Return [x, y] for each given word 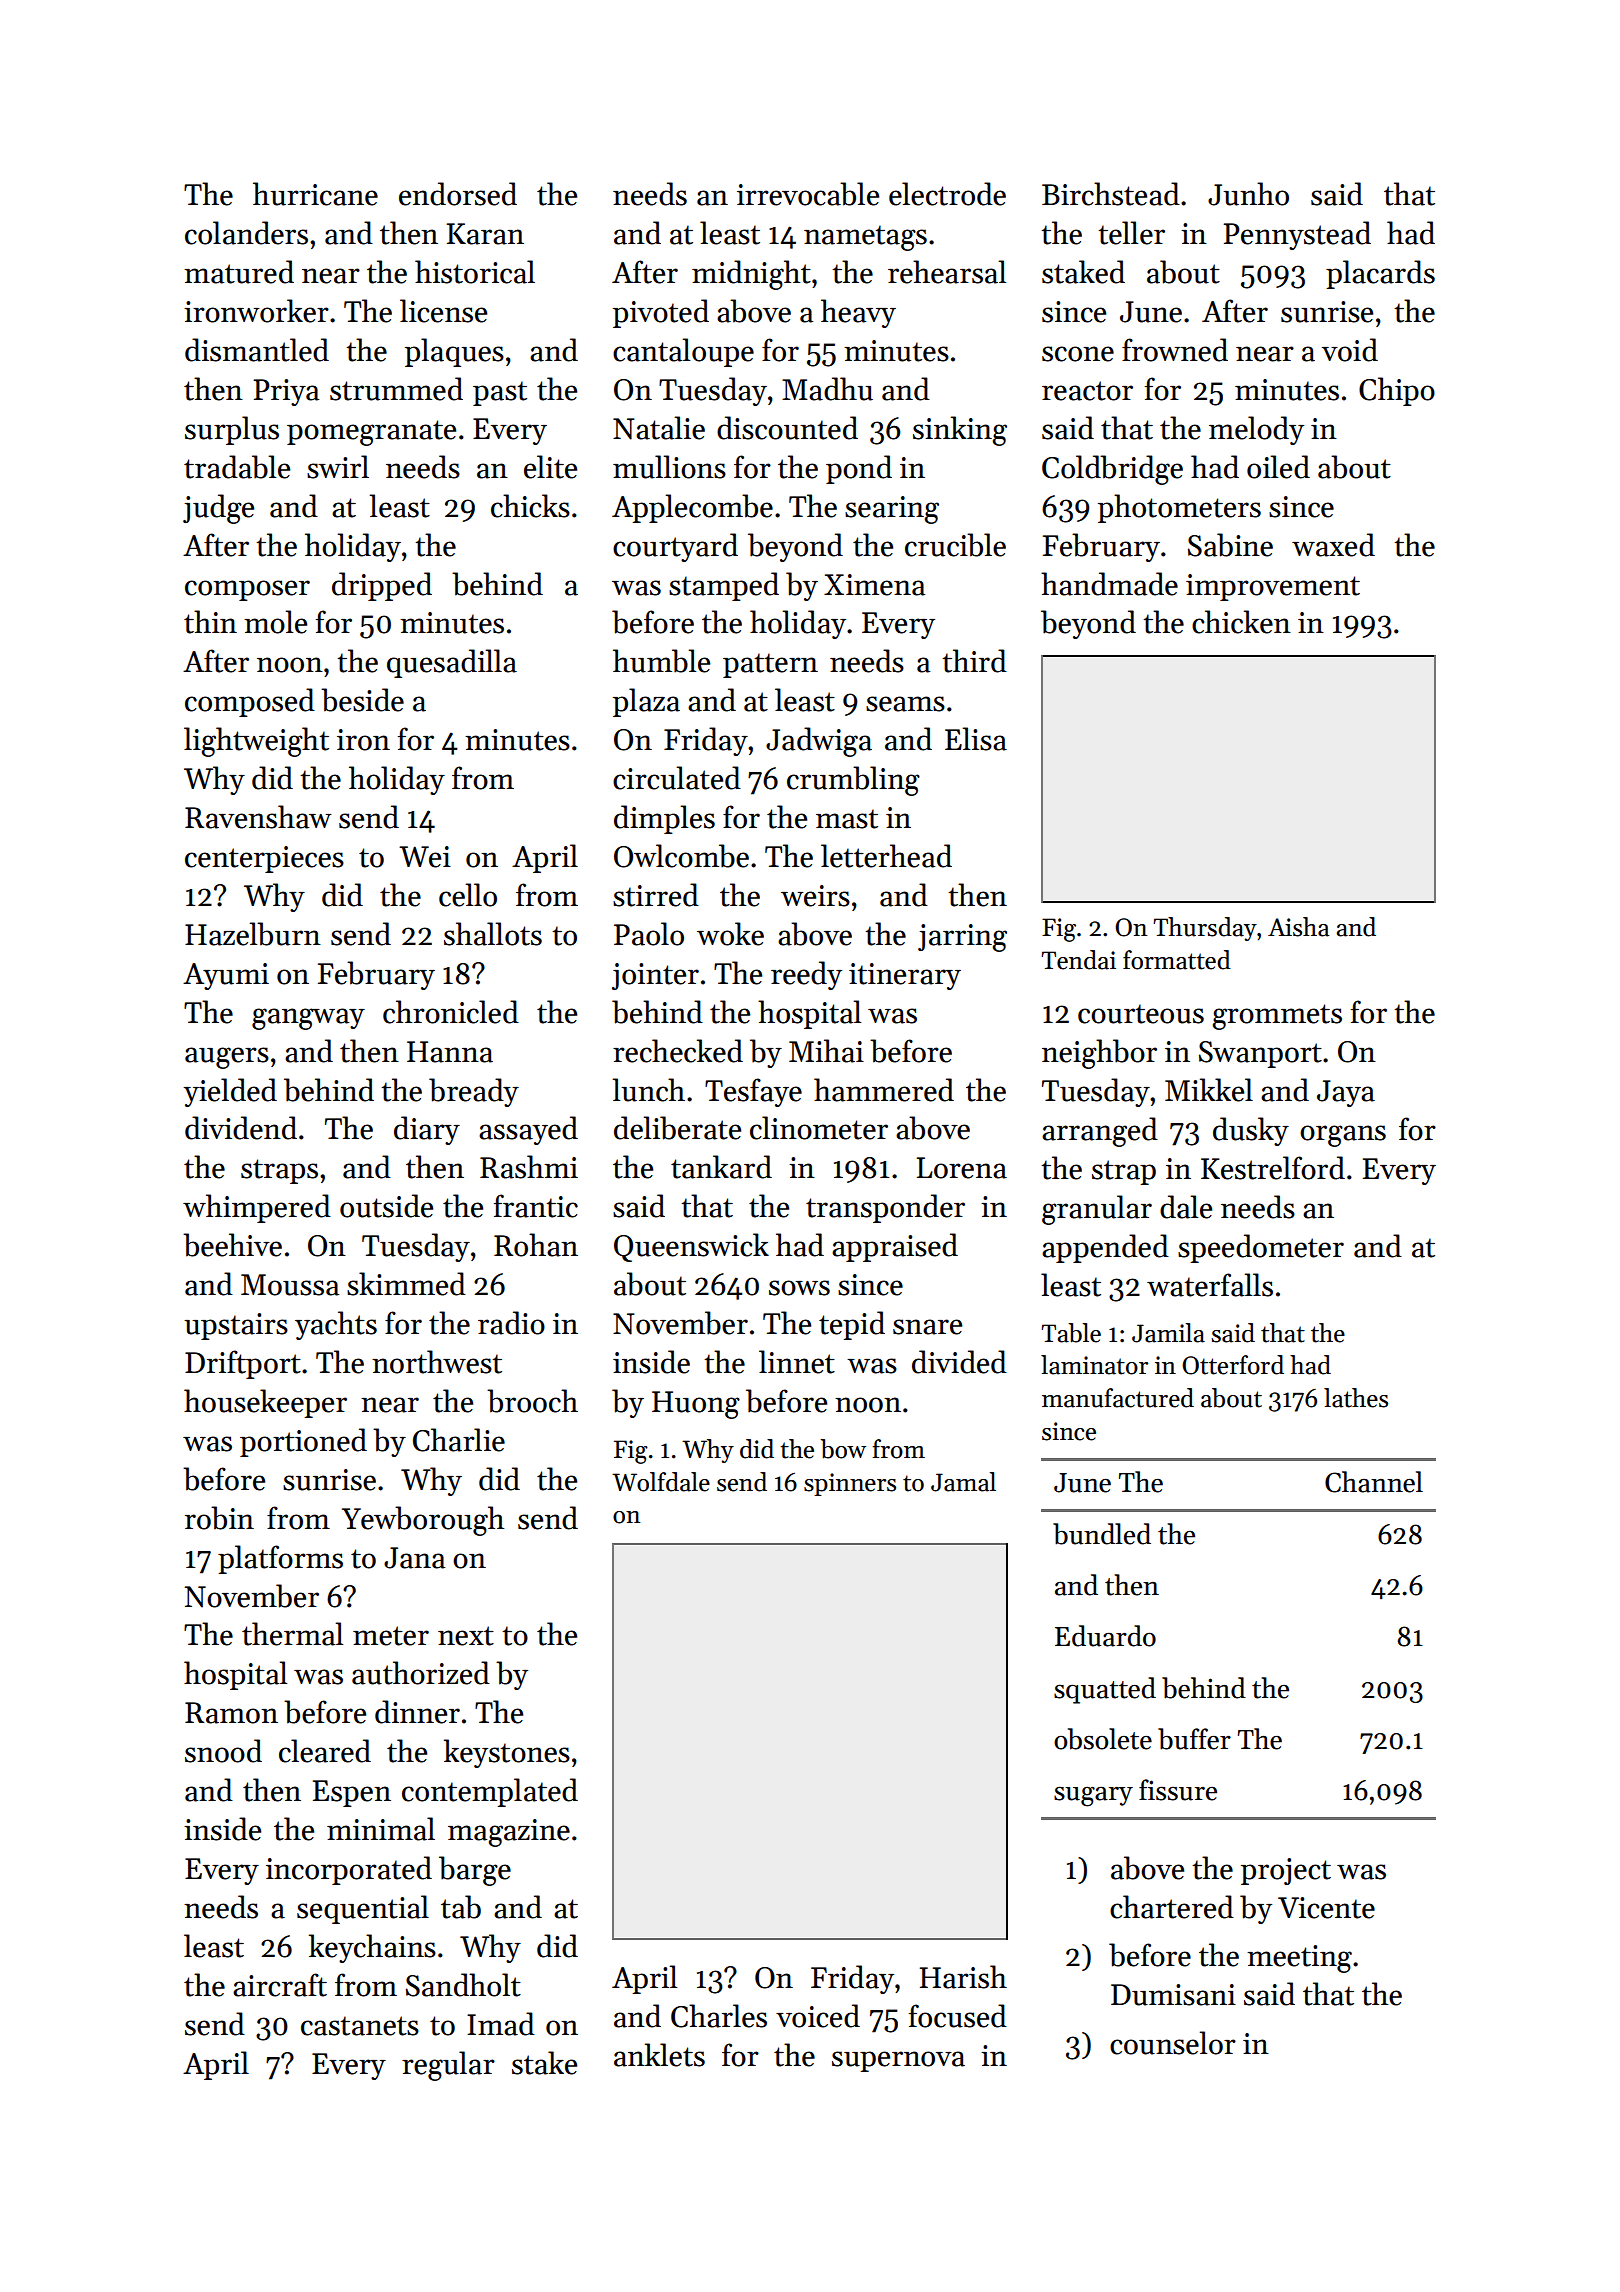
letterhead [886, 856]
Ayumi [226, 976]
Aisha [1298, 927]
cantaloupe [683, 352]
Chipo [1397, 391]
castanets [360, 2026]
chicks [530, 506]
